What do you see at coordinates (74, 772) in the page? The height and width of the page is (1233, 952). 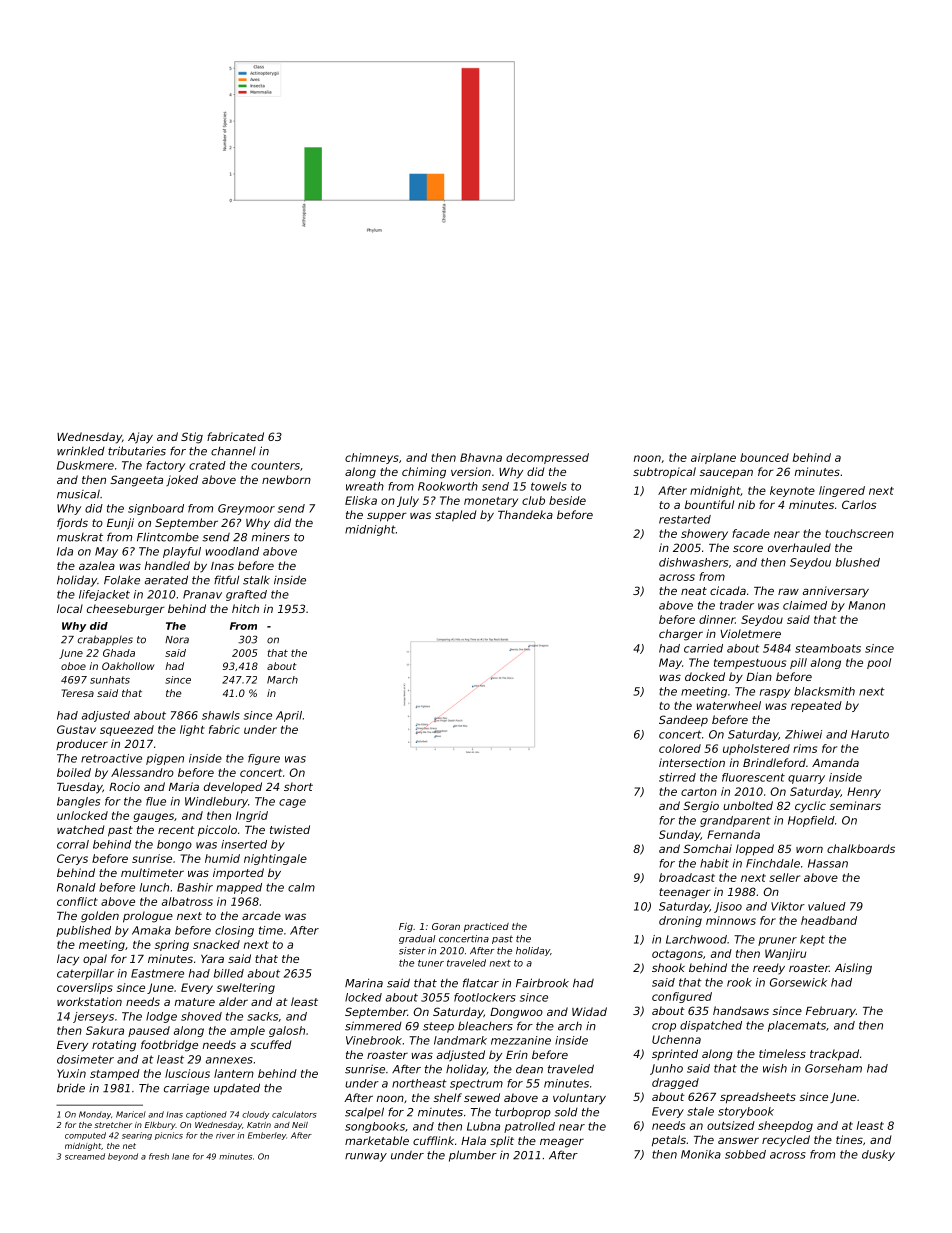 I see `boiled` at bounding box center [74, 772].
